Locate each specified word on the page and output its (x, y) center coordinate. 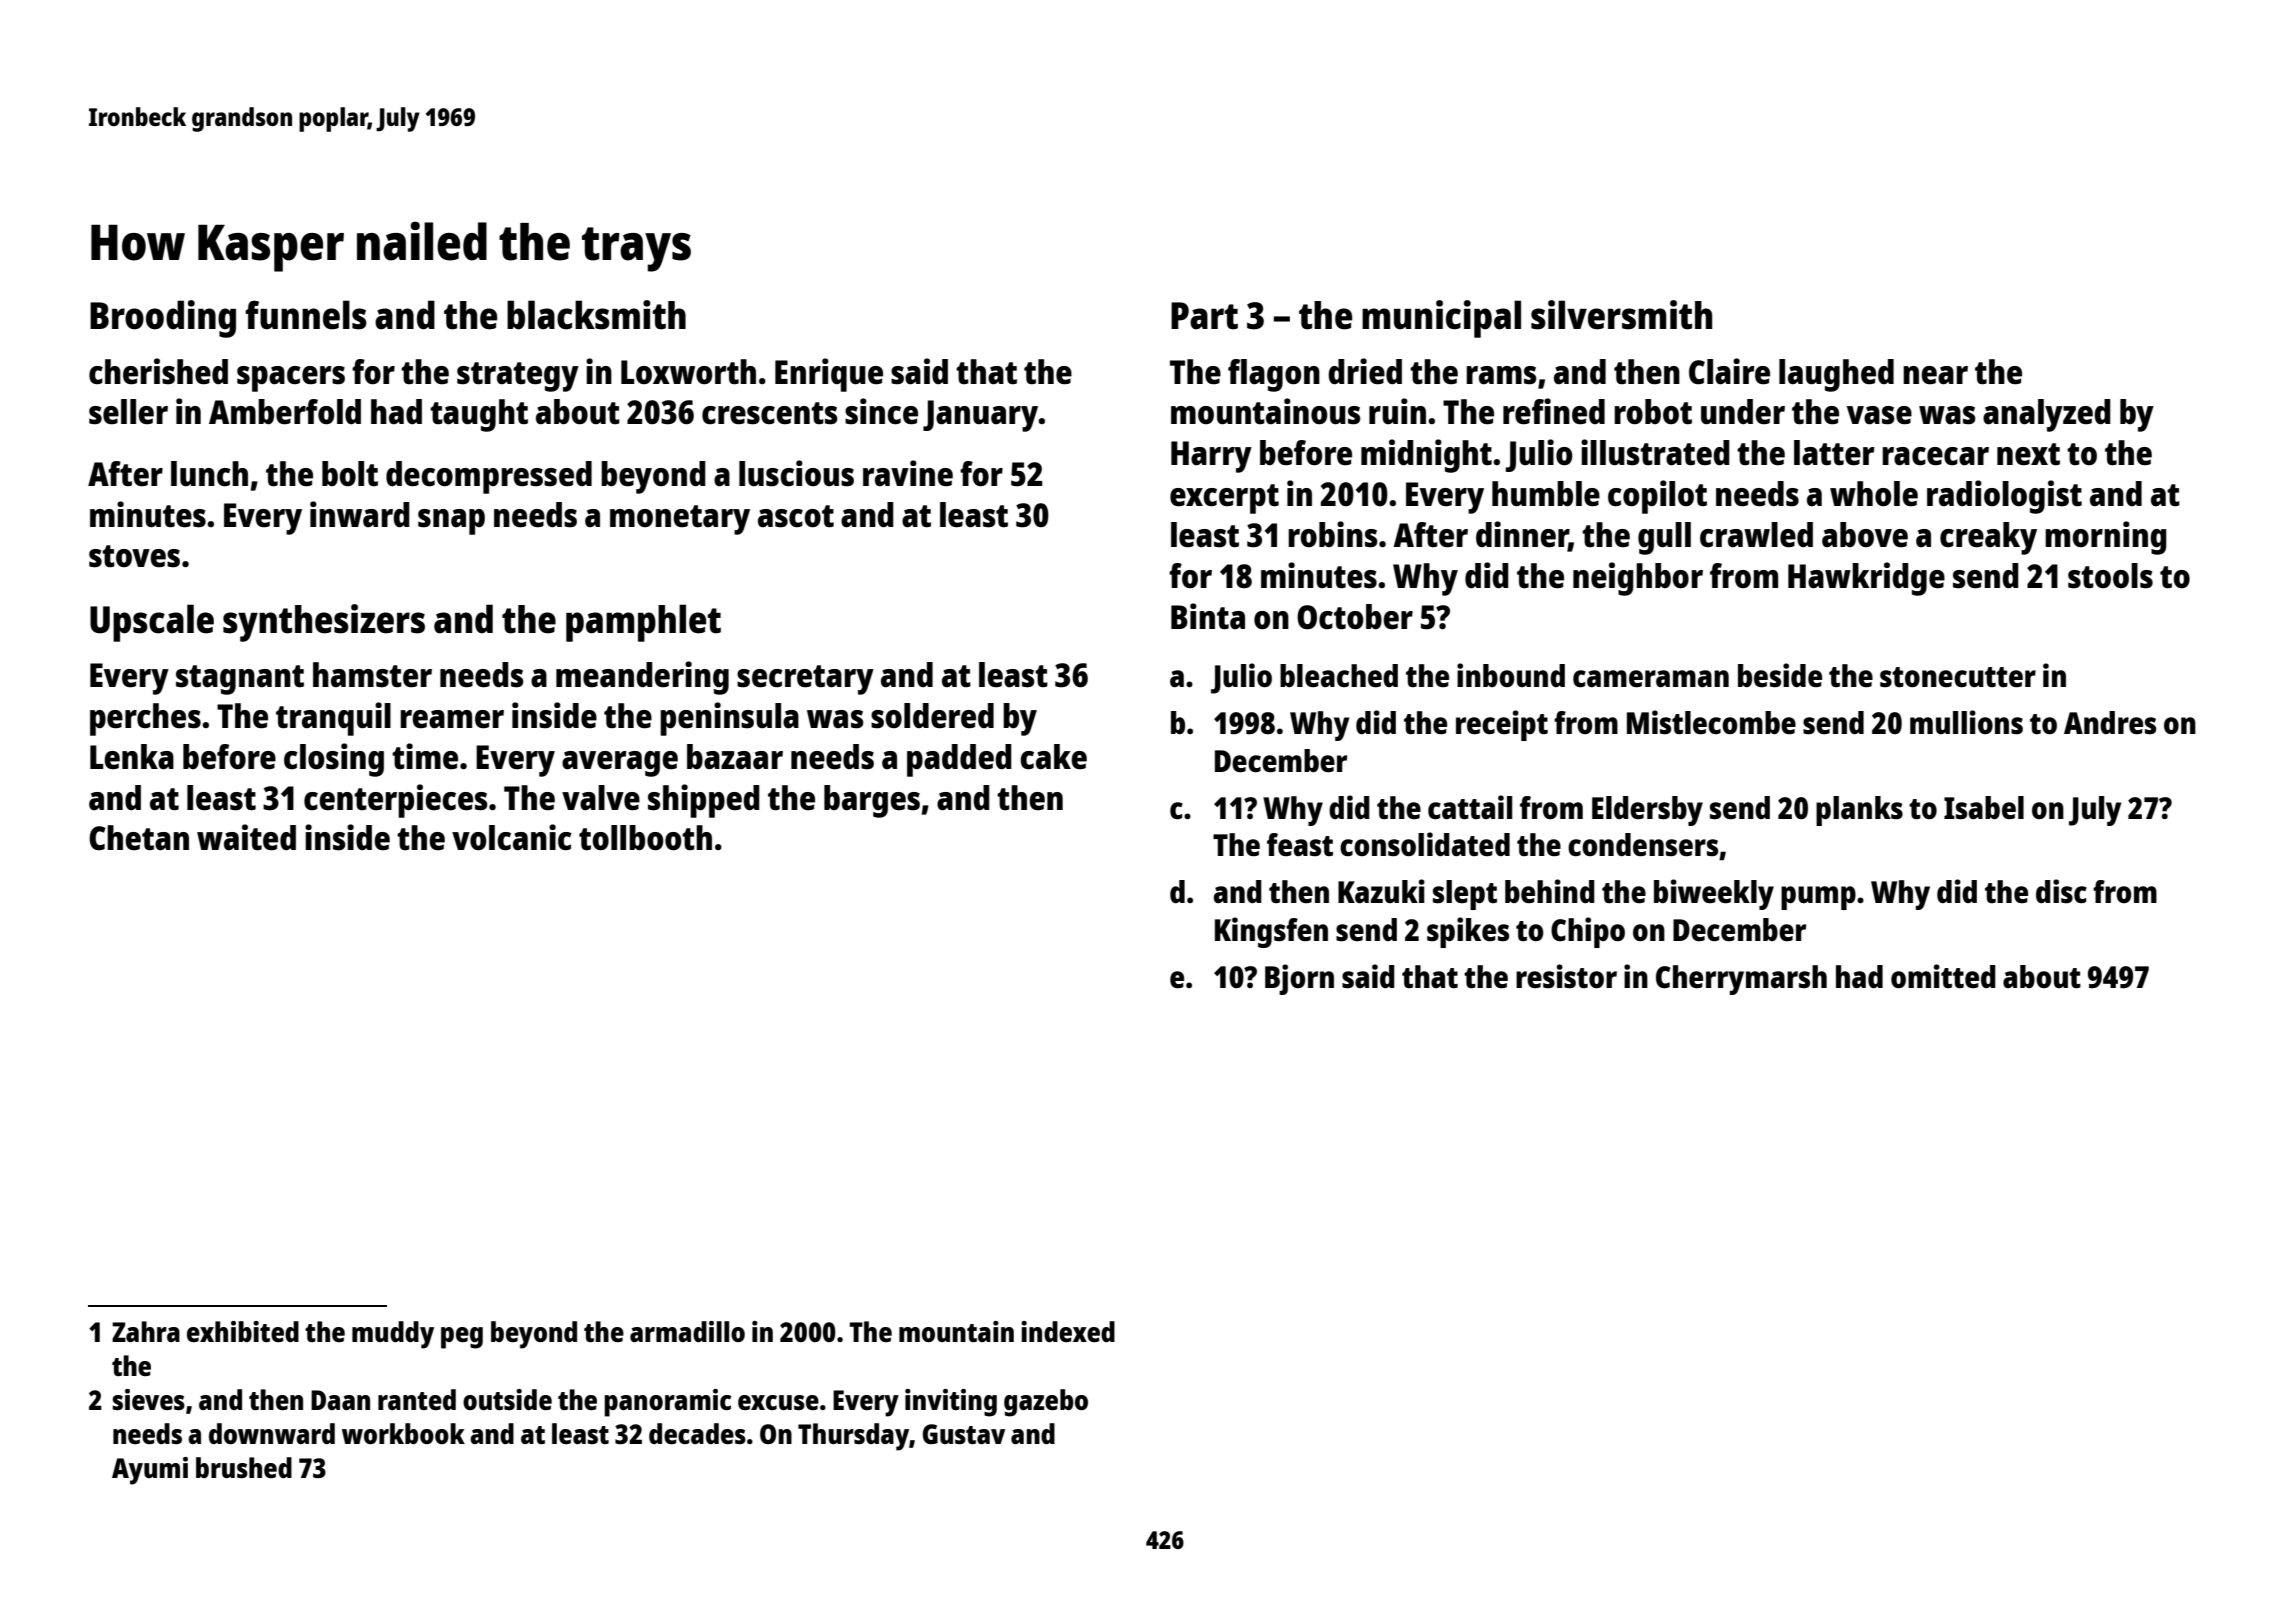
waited (246, 837)
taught (479, 415)
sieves (148, 1399)
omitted (1943, 976)
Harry (1211, 457)
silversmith (1621, 315)
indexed (1068, 1331)
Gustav (963, 1434)
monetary (680, 520)
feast (1300, 844)
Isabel (1984, 808)
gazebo (1046, 1403)
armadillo (687, 1331)
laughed (1836, 375)
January (981, 416)
